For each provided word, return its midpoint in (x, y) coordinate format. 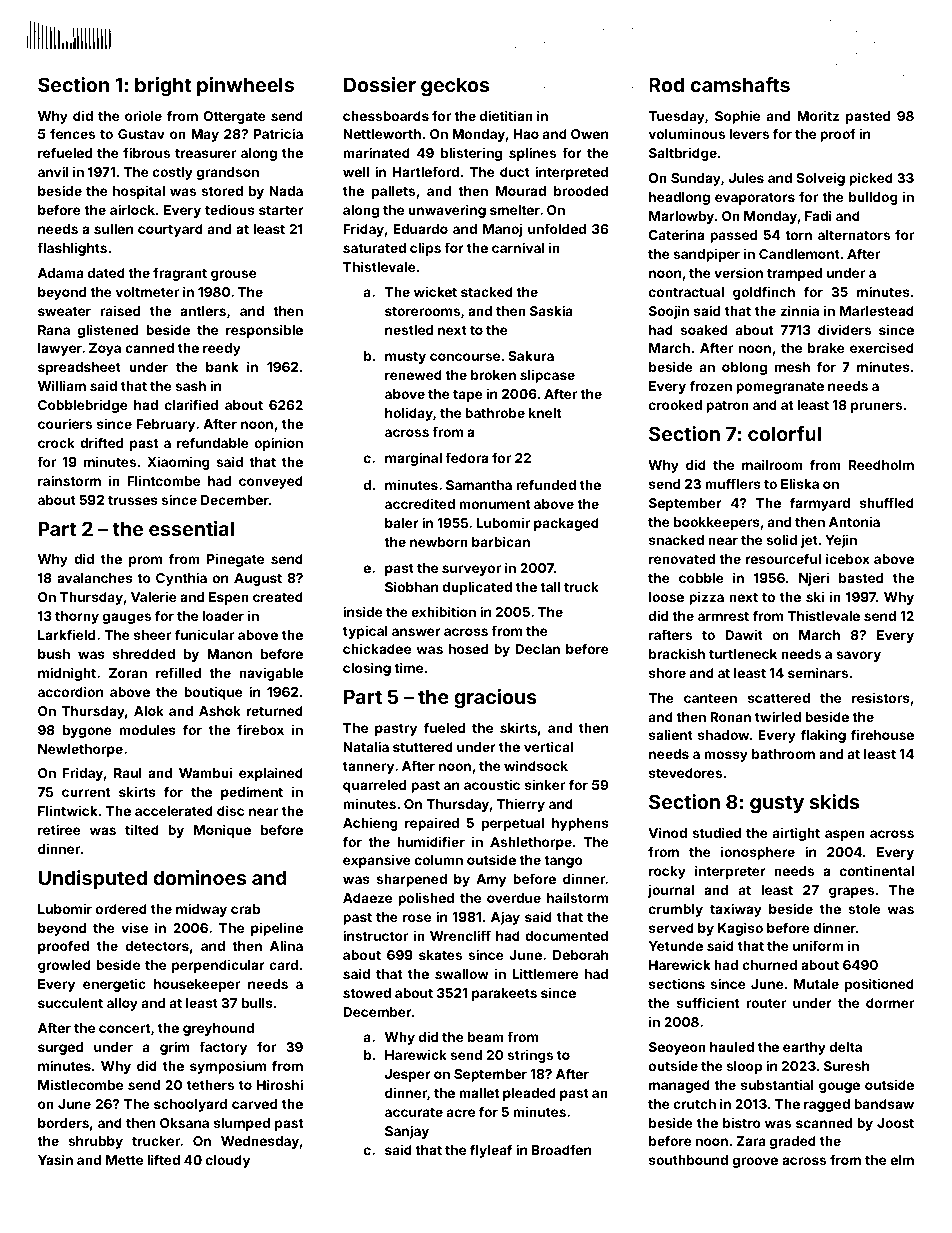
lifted (163, 1159)
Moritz (818, 115)
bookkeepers (717, 523)
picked (871, 179)
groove (755, 1162)
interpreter (730, 872)
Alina (286, 945)
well (356, 172)
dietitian (506, 115)
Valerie (154, 596)
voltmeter (147, 292)
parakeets (504, 994)
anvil (53, 171)
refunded (546, 484)
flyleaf (491, 1151)
